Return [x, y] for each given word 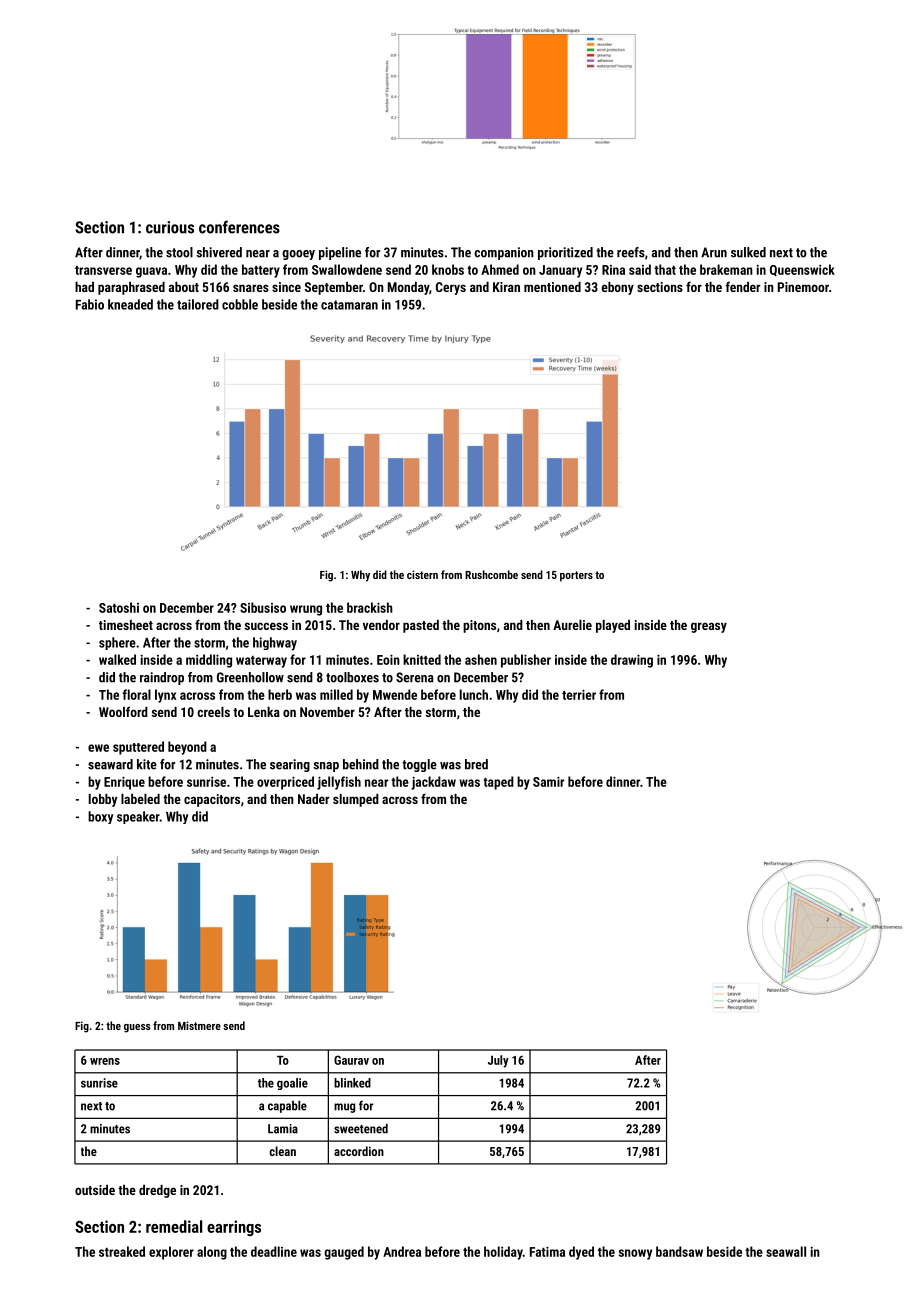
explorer [171, 1253]
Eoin [388, 660]
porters [576, 576]
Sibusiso [263, 607]
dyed [581, 1253]
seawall [786, 1251]
